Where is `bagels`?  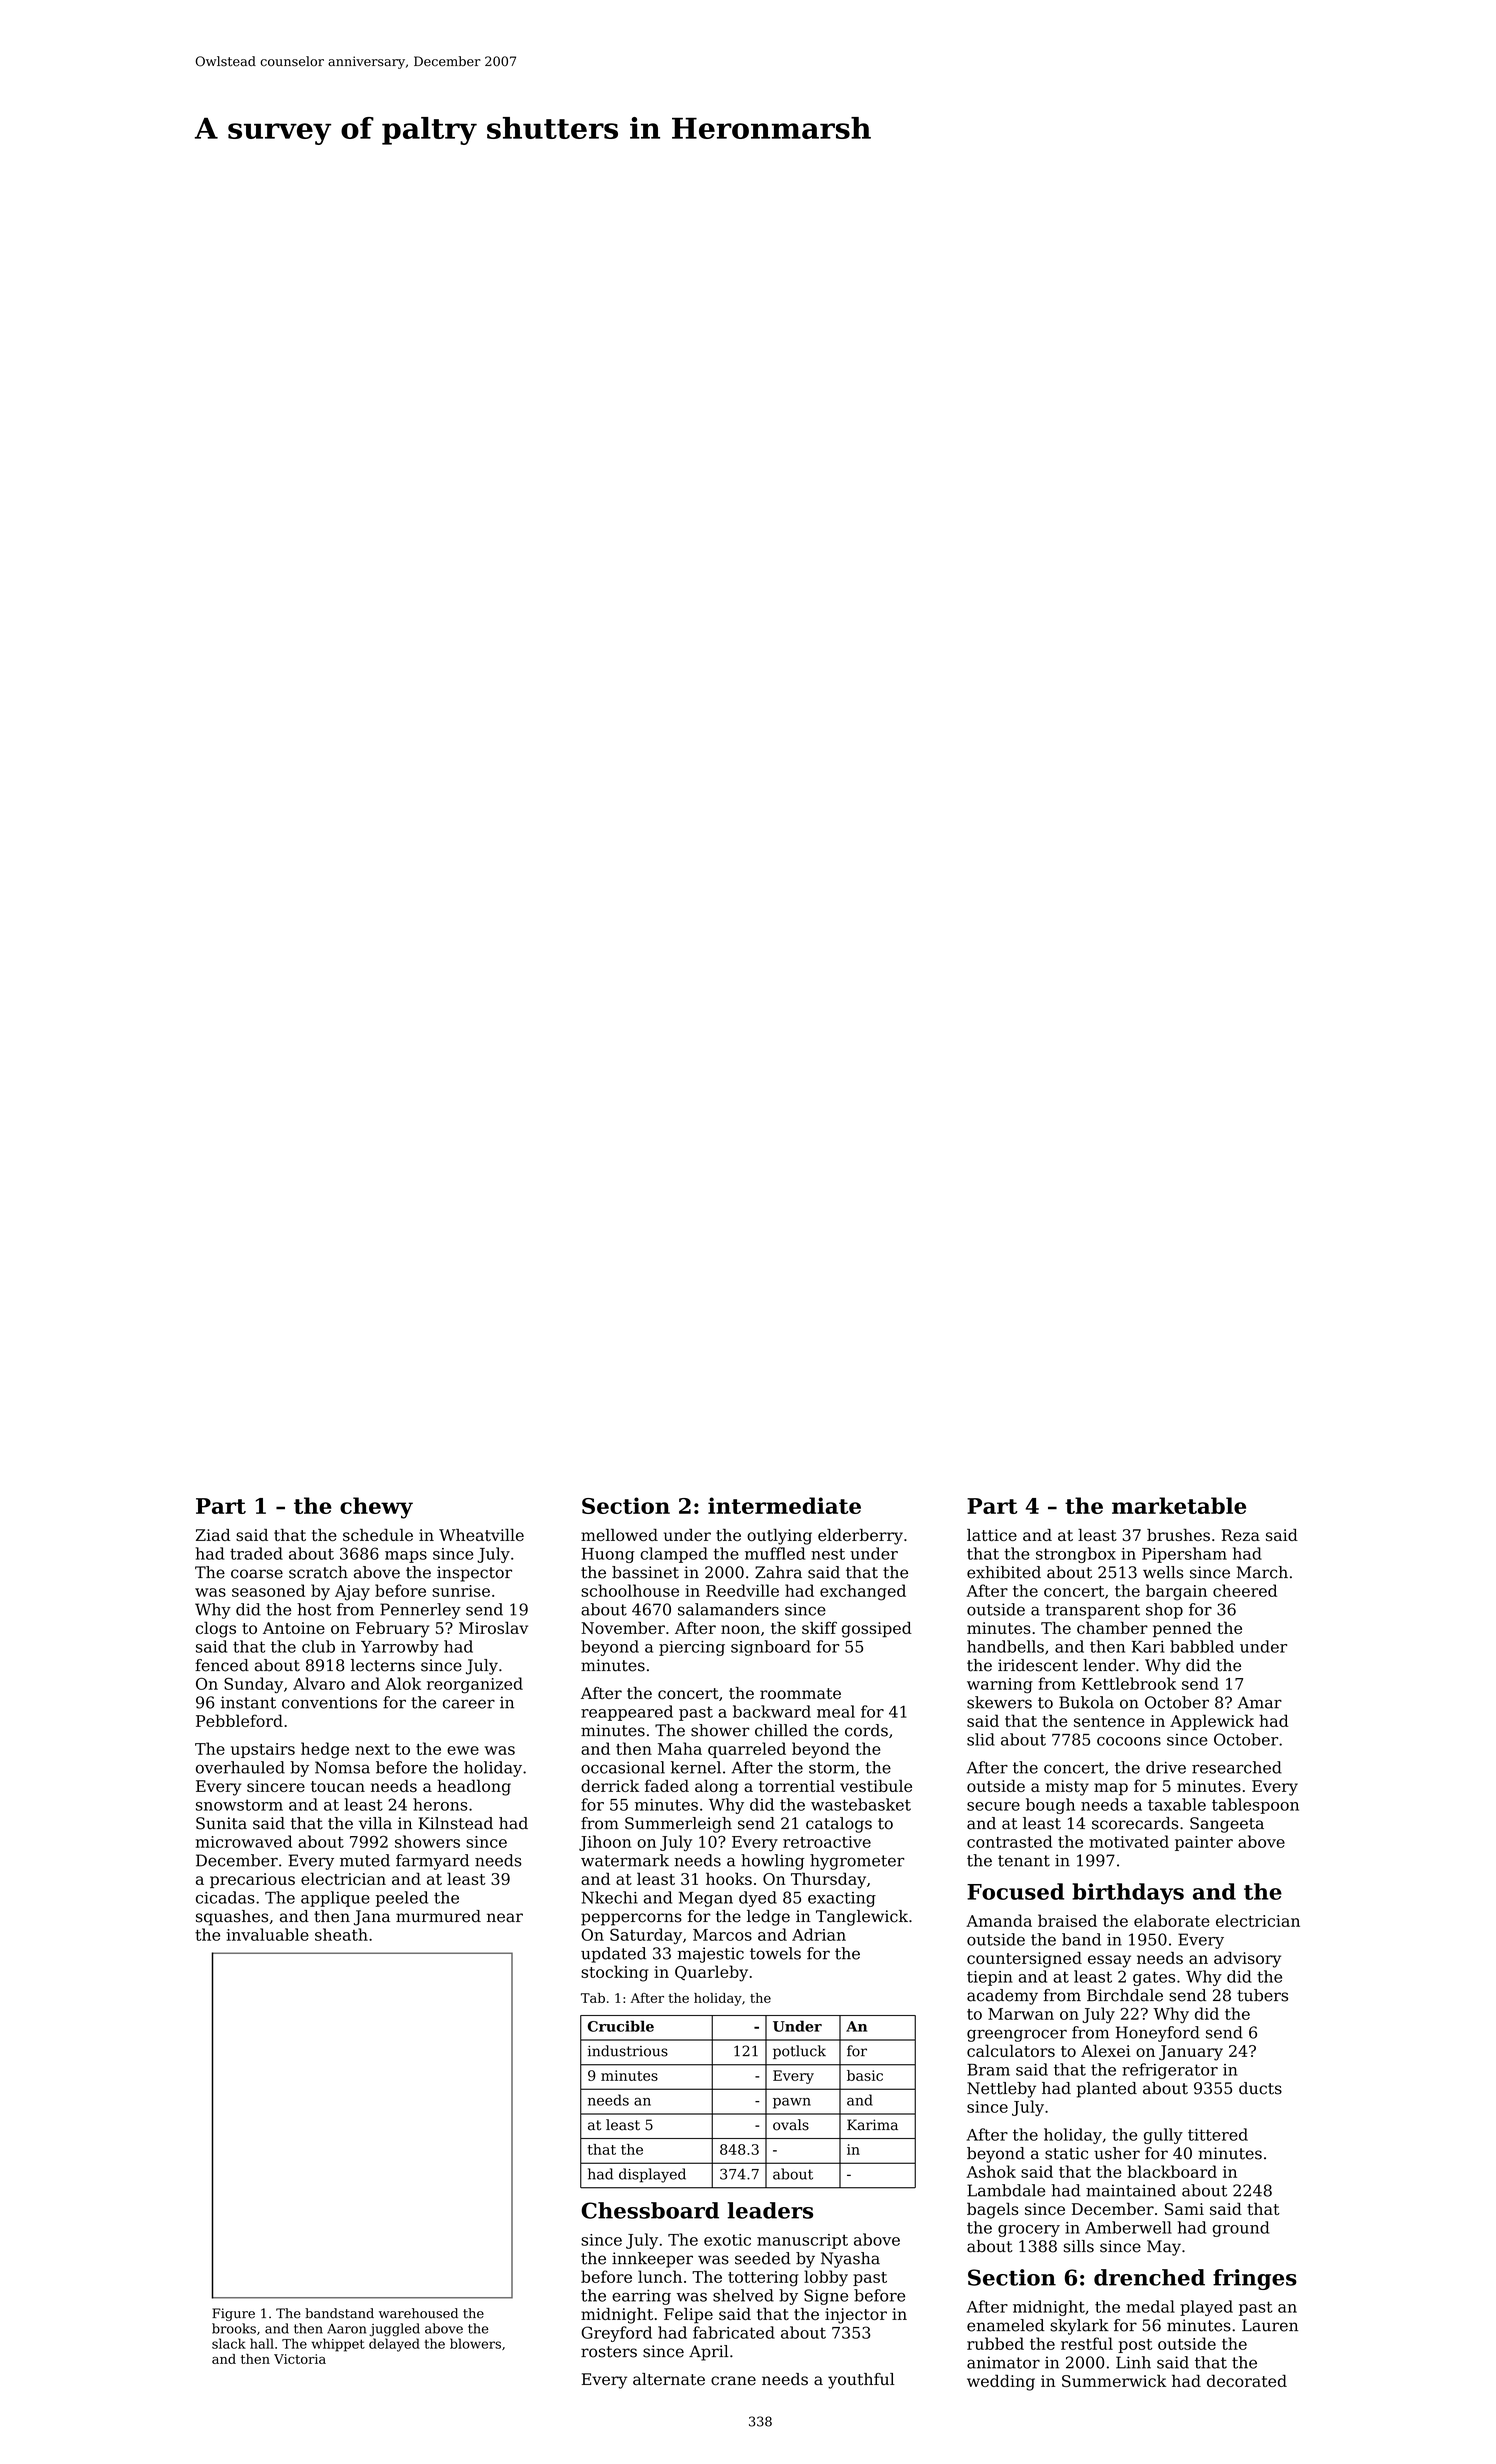
bagels is located at coordinates (992, 2210).
